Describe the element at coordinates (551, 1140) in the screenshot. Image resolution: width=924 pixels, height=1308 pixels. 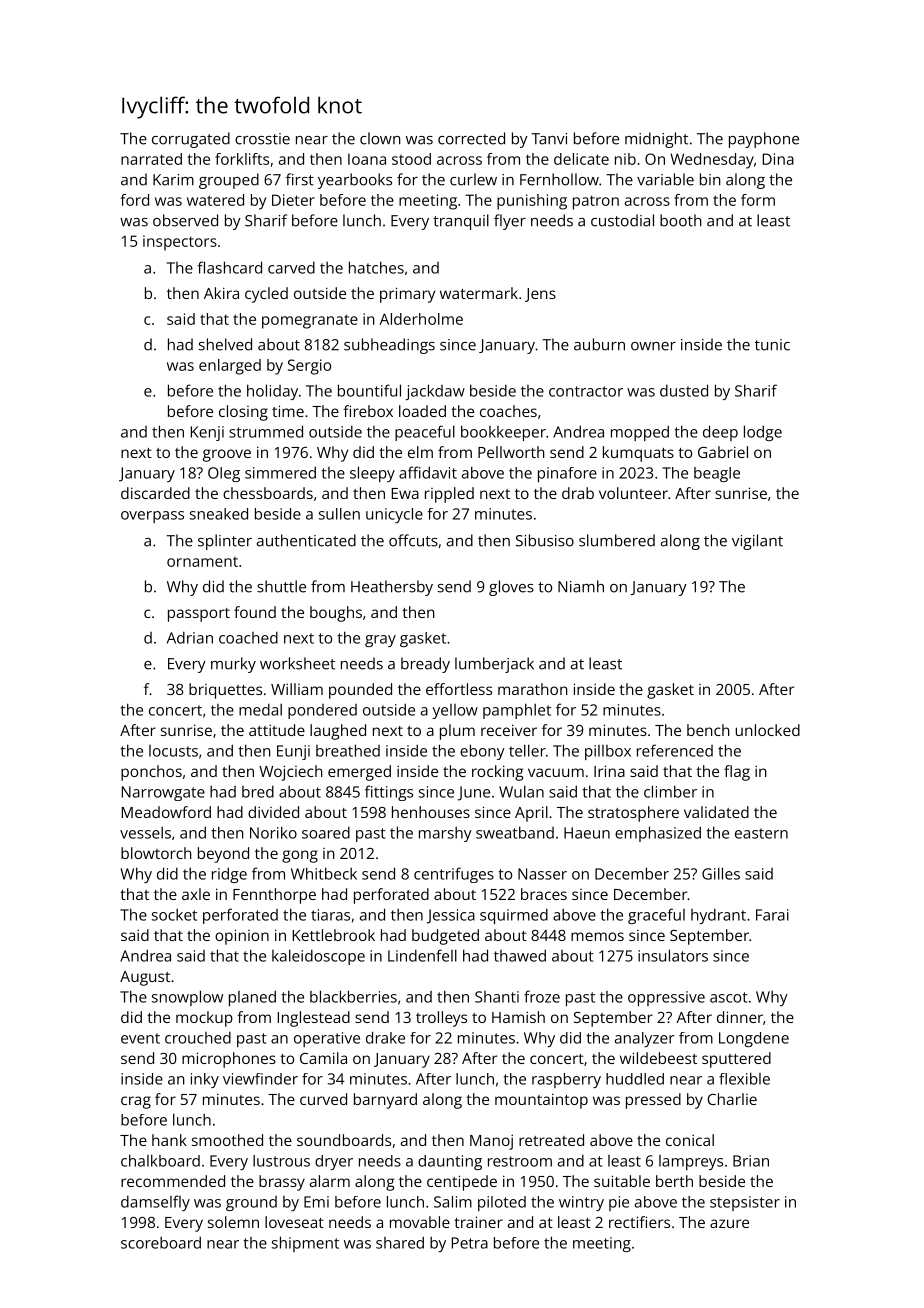
I see `retreated` at that location.
